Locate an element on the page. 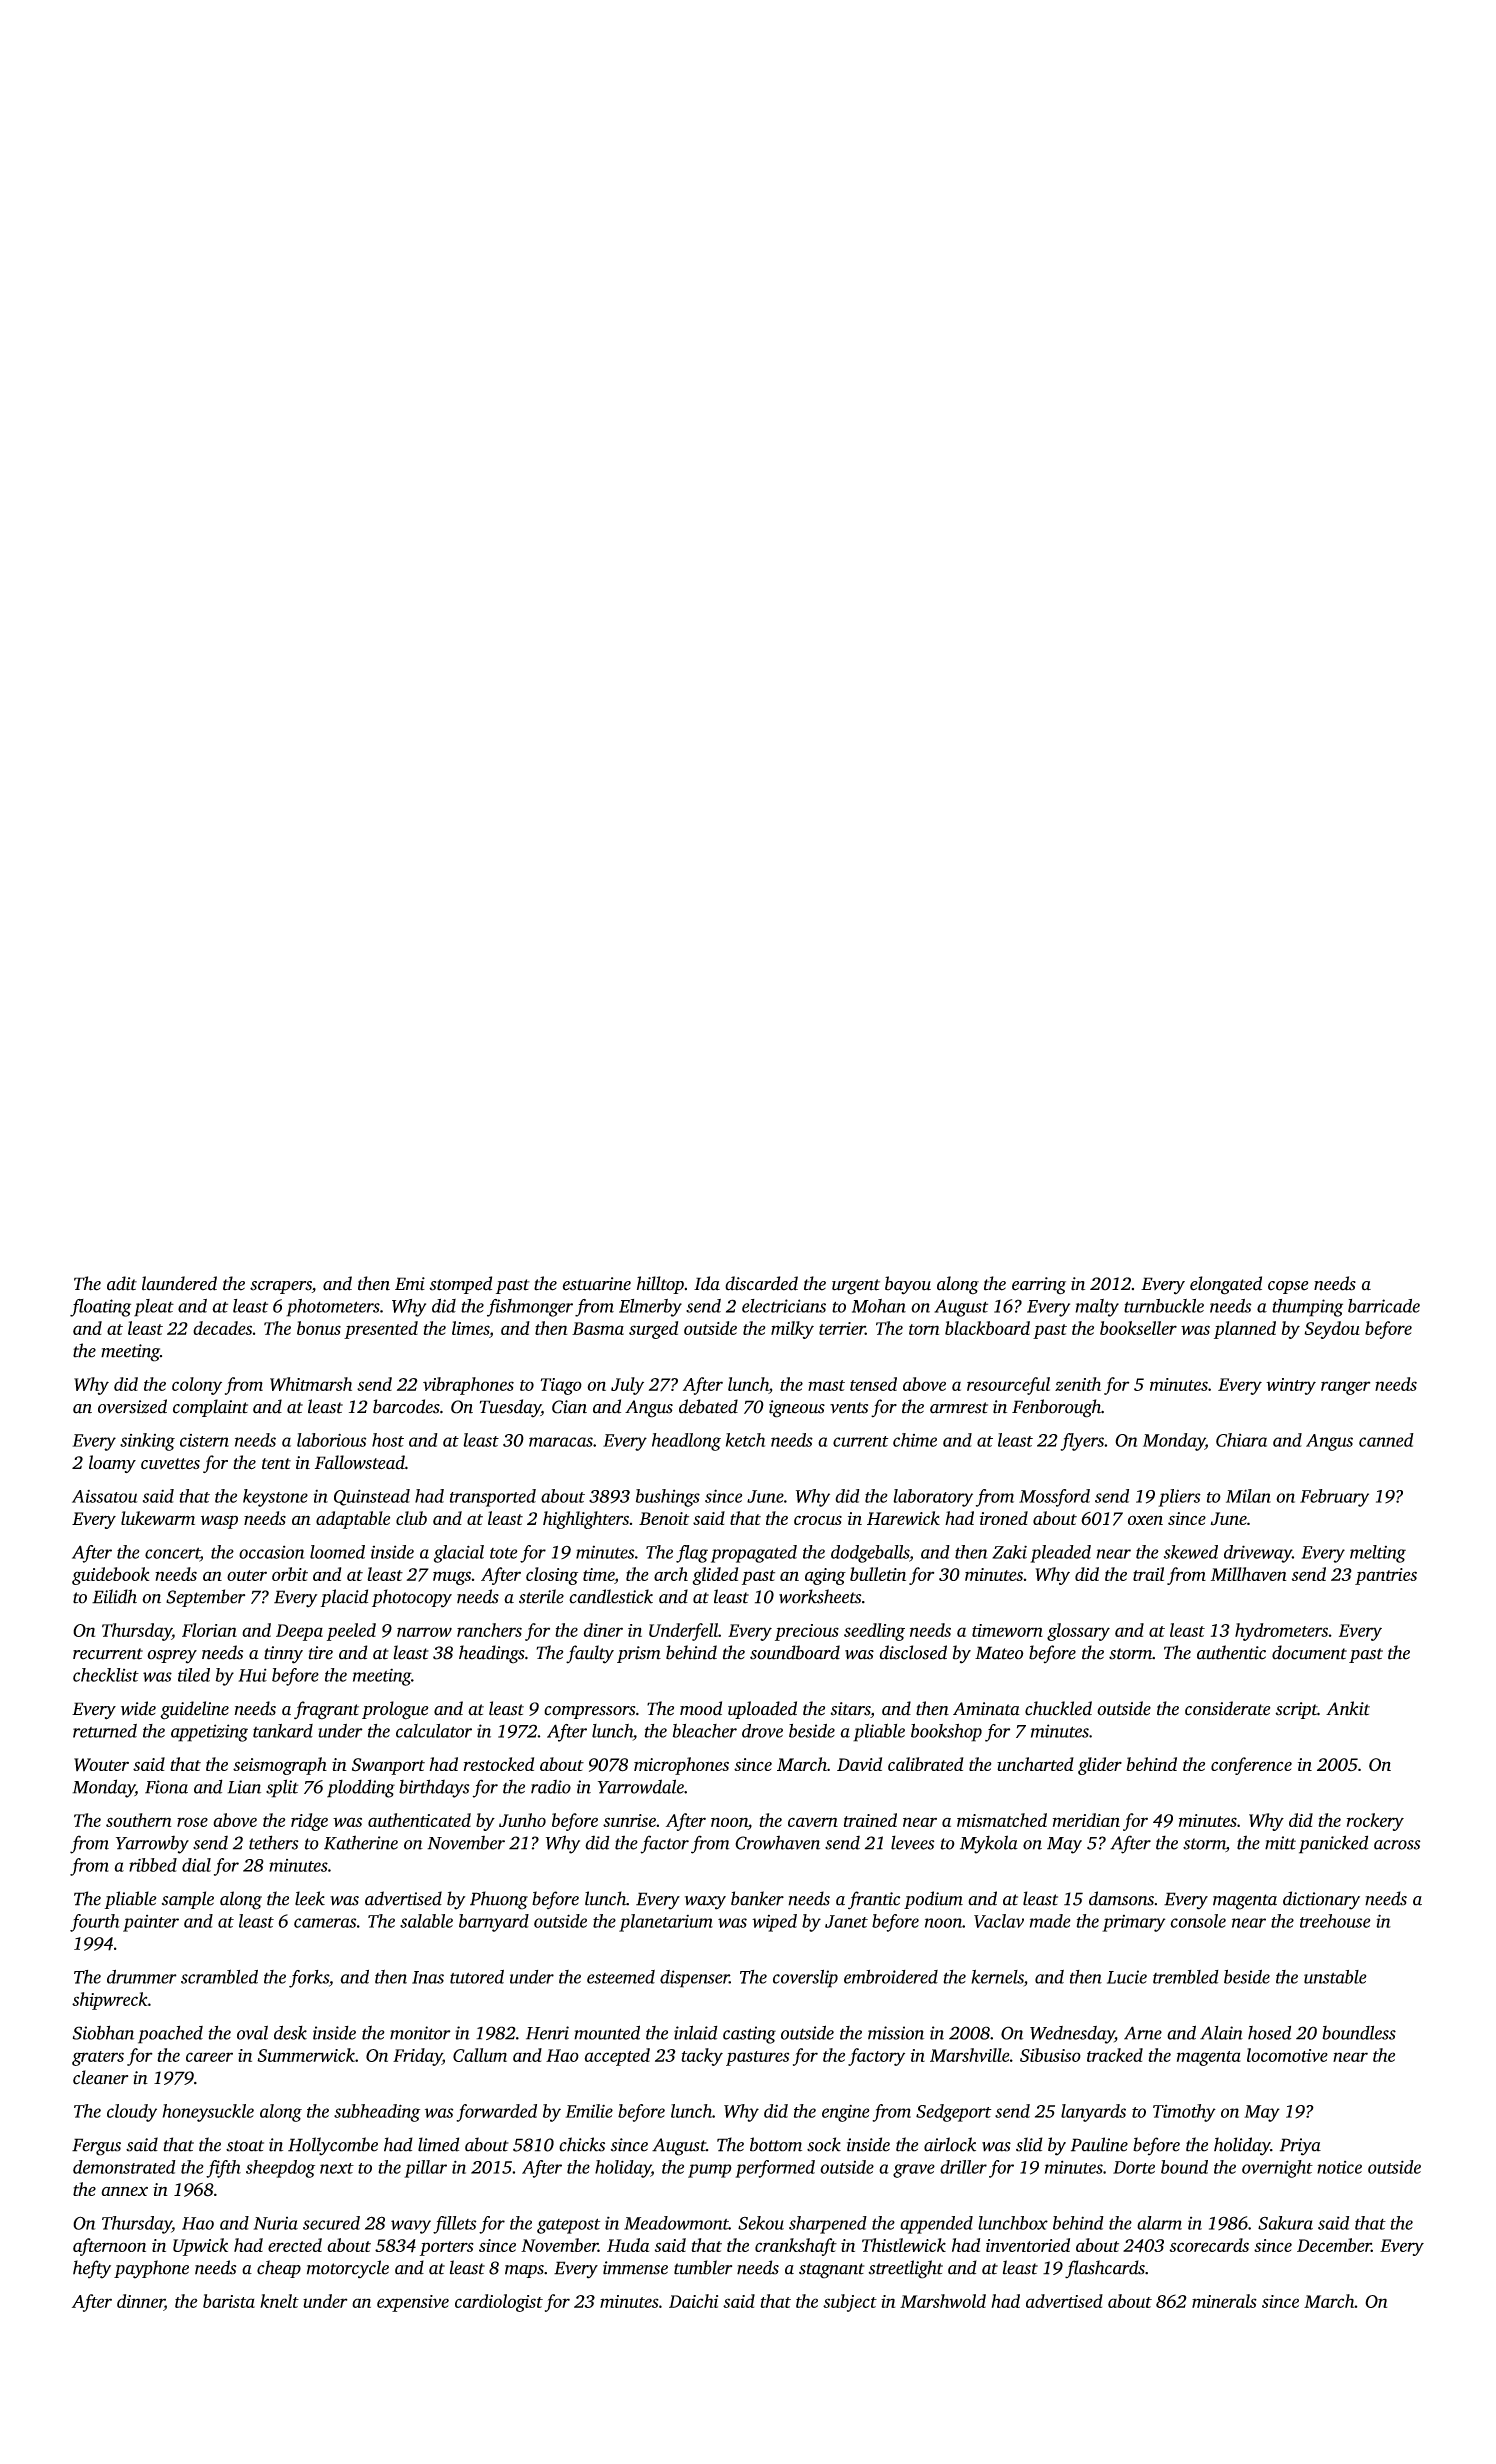 The width and height of the image is (1496, 2464). subject is located at coordinates (850, 2303).
